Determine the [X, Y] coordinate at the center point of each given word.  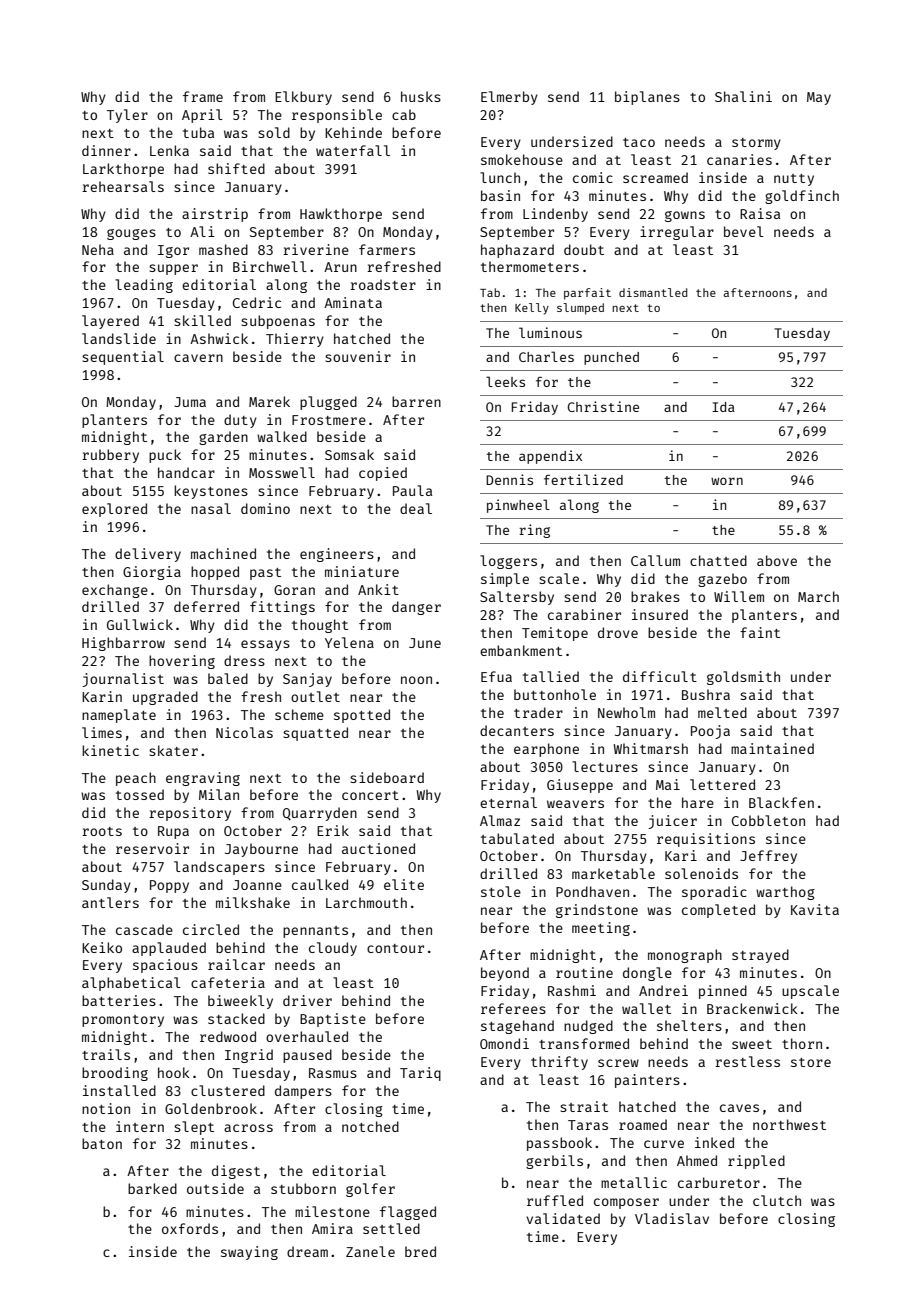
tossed [140, 794]
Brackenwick [752, 1008]
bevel [744, 231]
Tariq [420, 1074]
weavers [575, 804]
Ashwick [219, 338]
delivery [148, 555]
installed [119, 1090]
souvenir [358, 356]
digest [236, 1172]
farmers [387, 249]
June [425, 643]
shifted [236, 168]
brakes [655, 596]
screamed [655, 177]
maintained [772, 748]
